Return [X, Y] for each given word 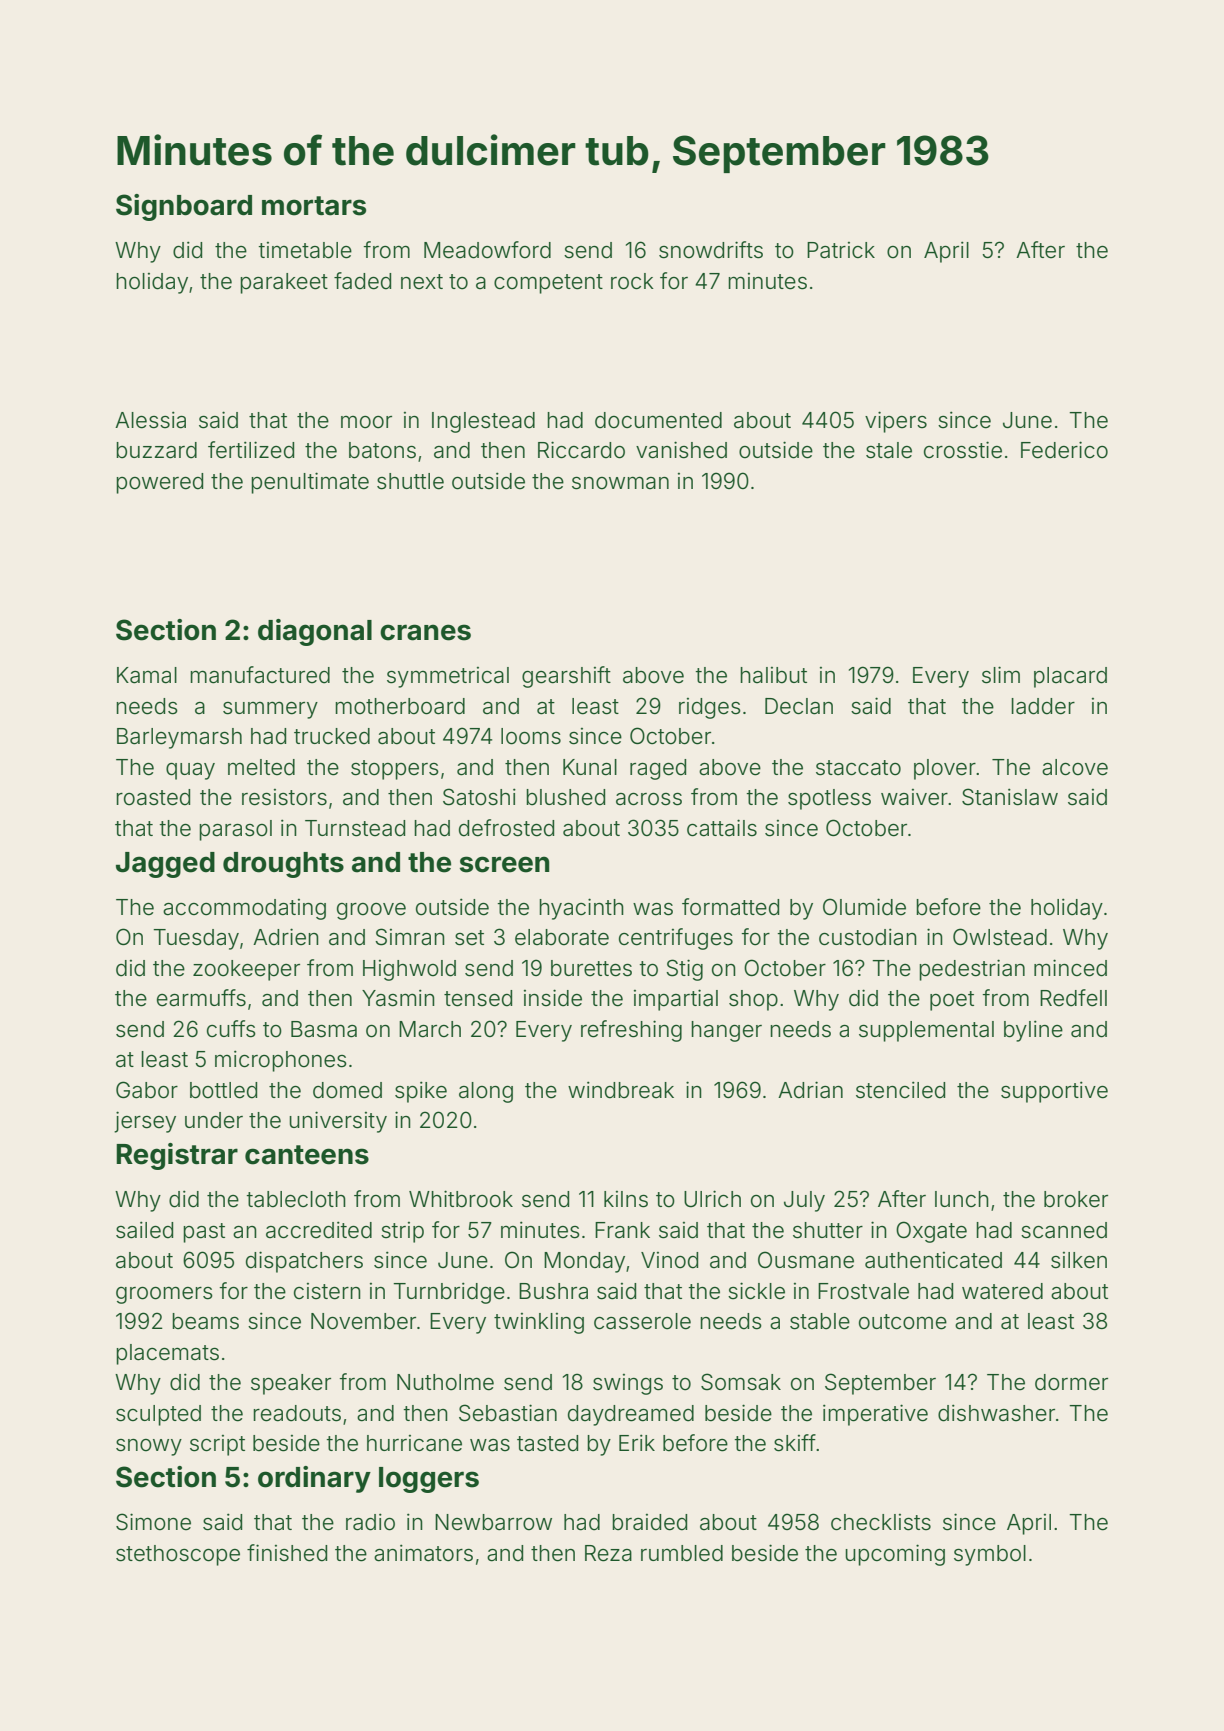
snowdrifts [711, 250]
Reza [608, 1553]
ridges [710, 708]
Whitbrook [461, 1199]
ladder [1043, 706]
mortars [314, 206]
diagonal [315, 632]
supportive [1054, 1092]
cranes [425, 632]
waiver [914, 797]
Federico [1064, 450]
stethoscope [178, 1555]
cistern [327, 1291]
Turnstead [355, 828]
